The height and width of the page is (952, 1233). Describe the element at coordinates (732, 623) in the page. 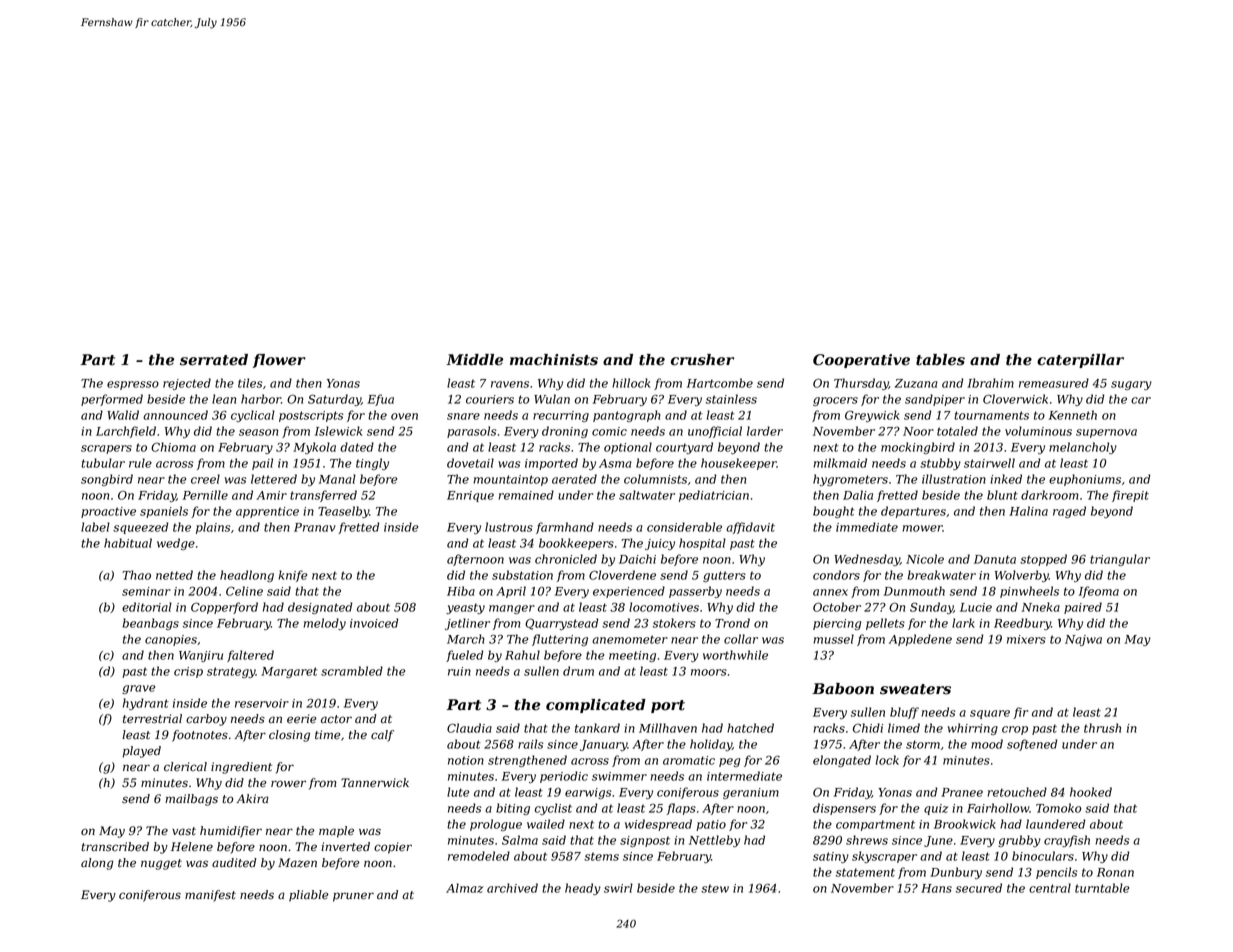

I see `Trond` at that location.
